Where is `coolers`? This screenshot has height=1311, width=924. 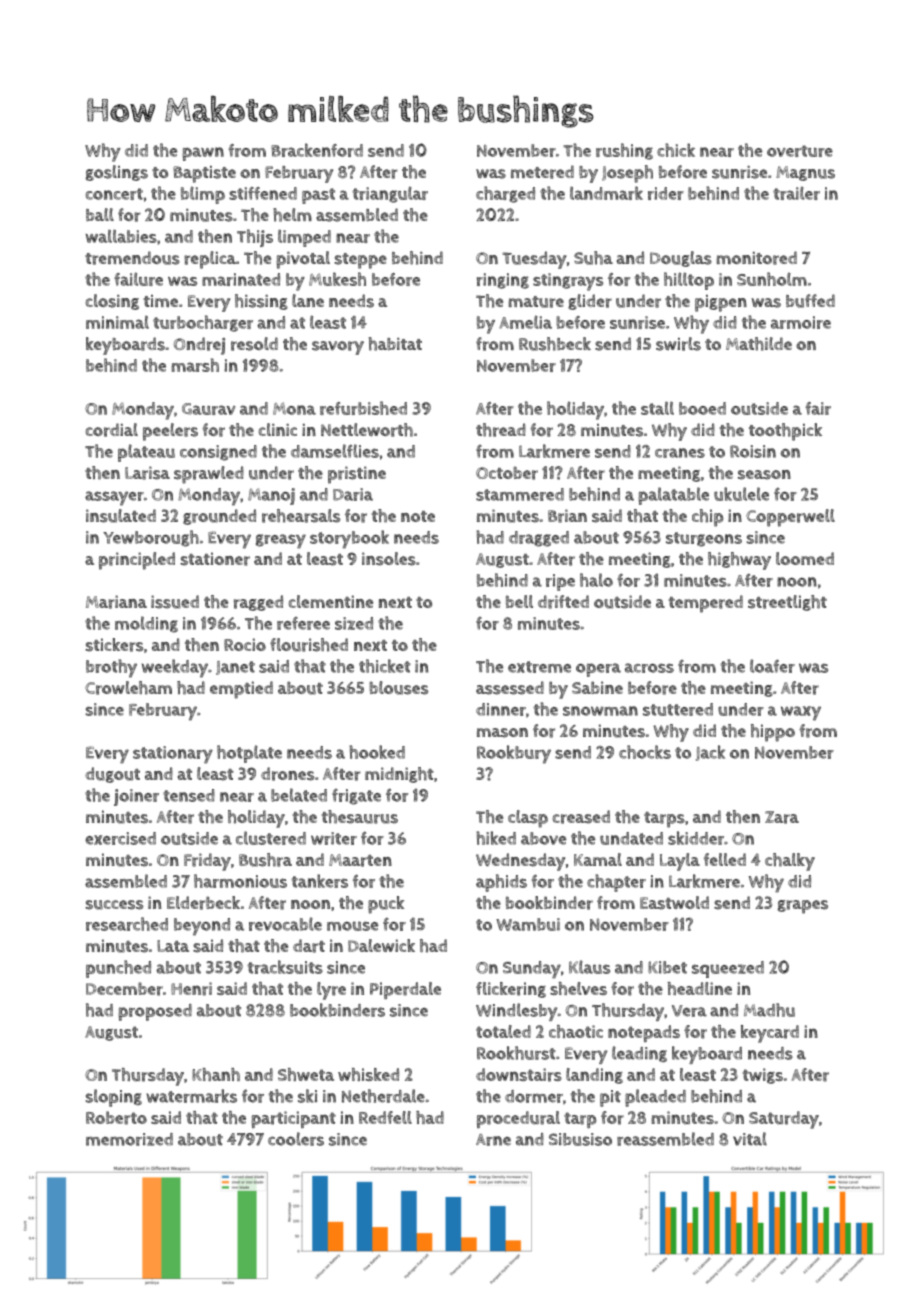
coolers is located at coordinates (296, 1139).
